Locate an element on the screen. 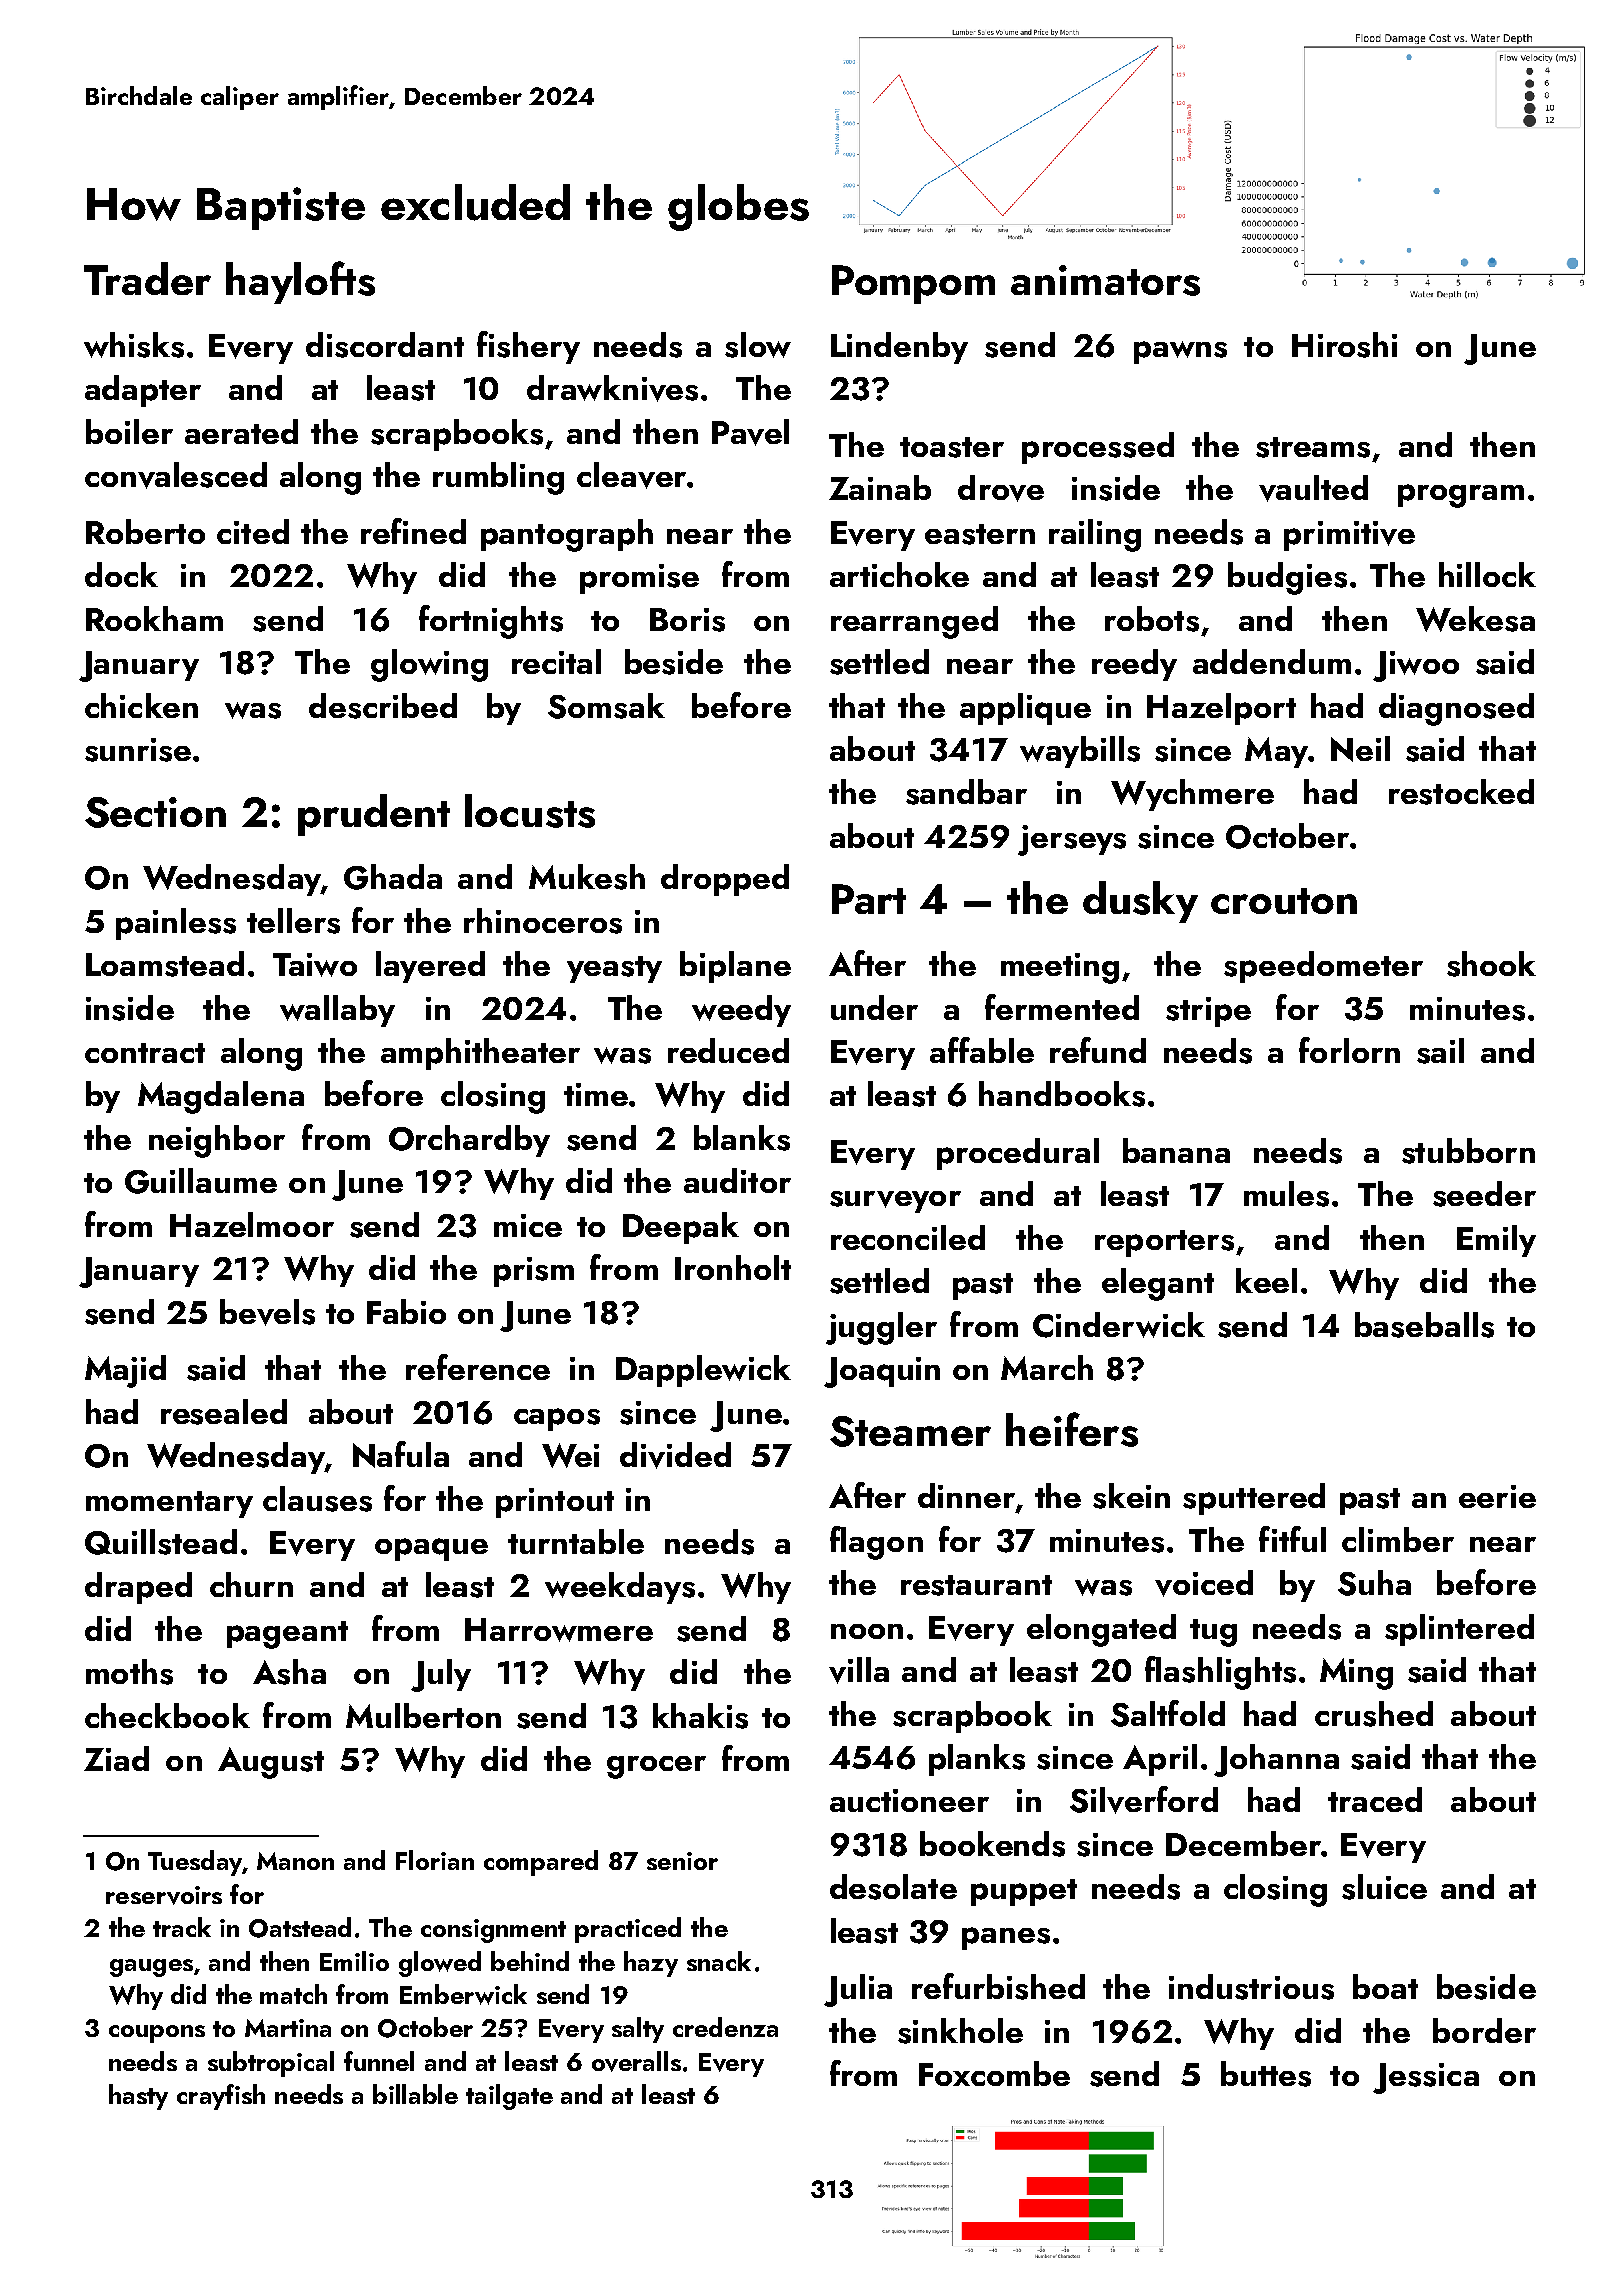  traced is located at coordinates (1375, 1799).
